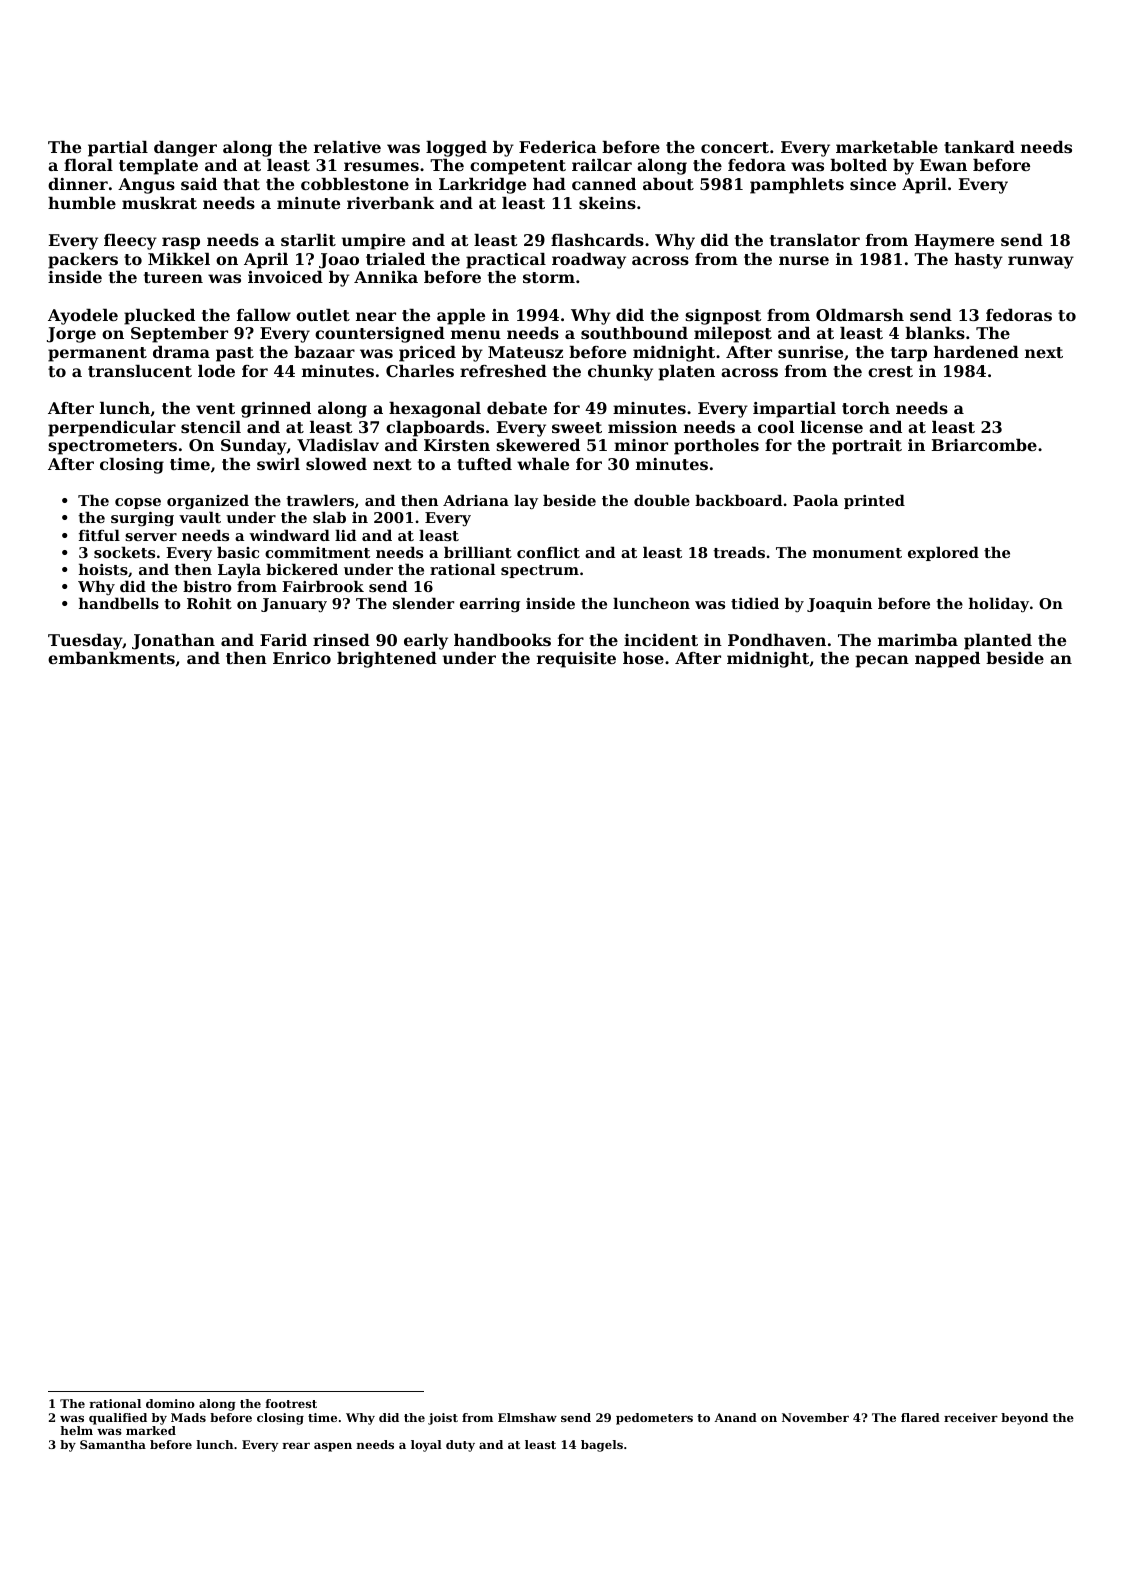  Describe the element at coordinates (979, 147) in the page. I see `tankard` at that location.
